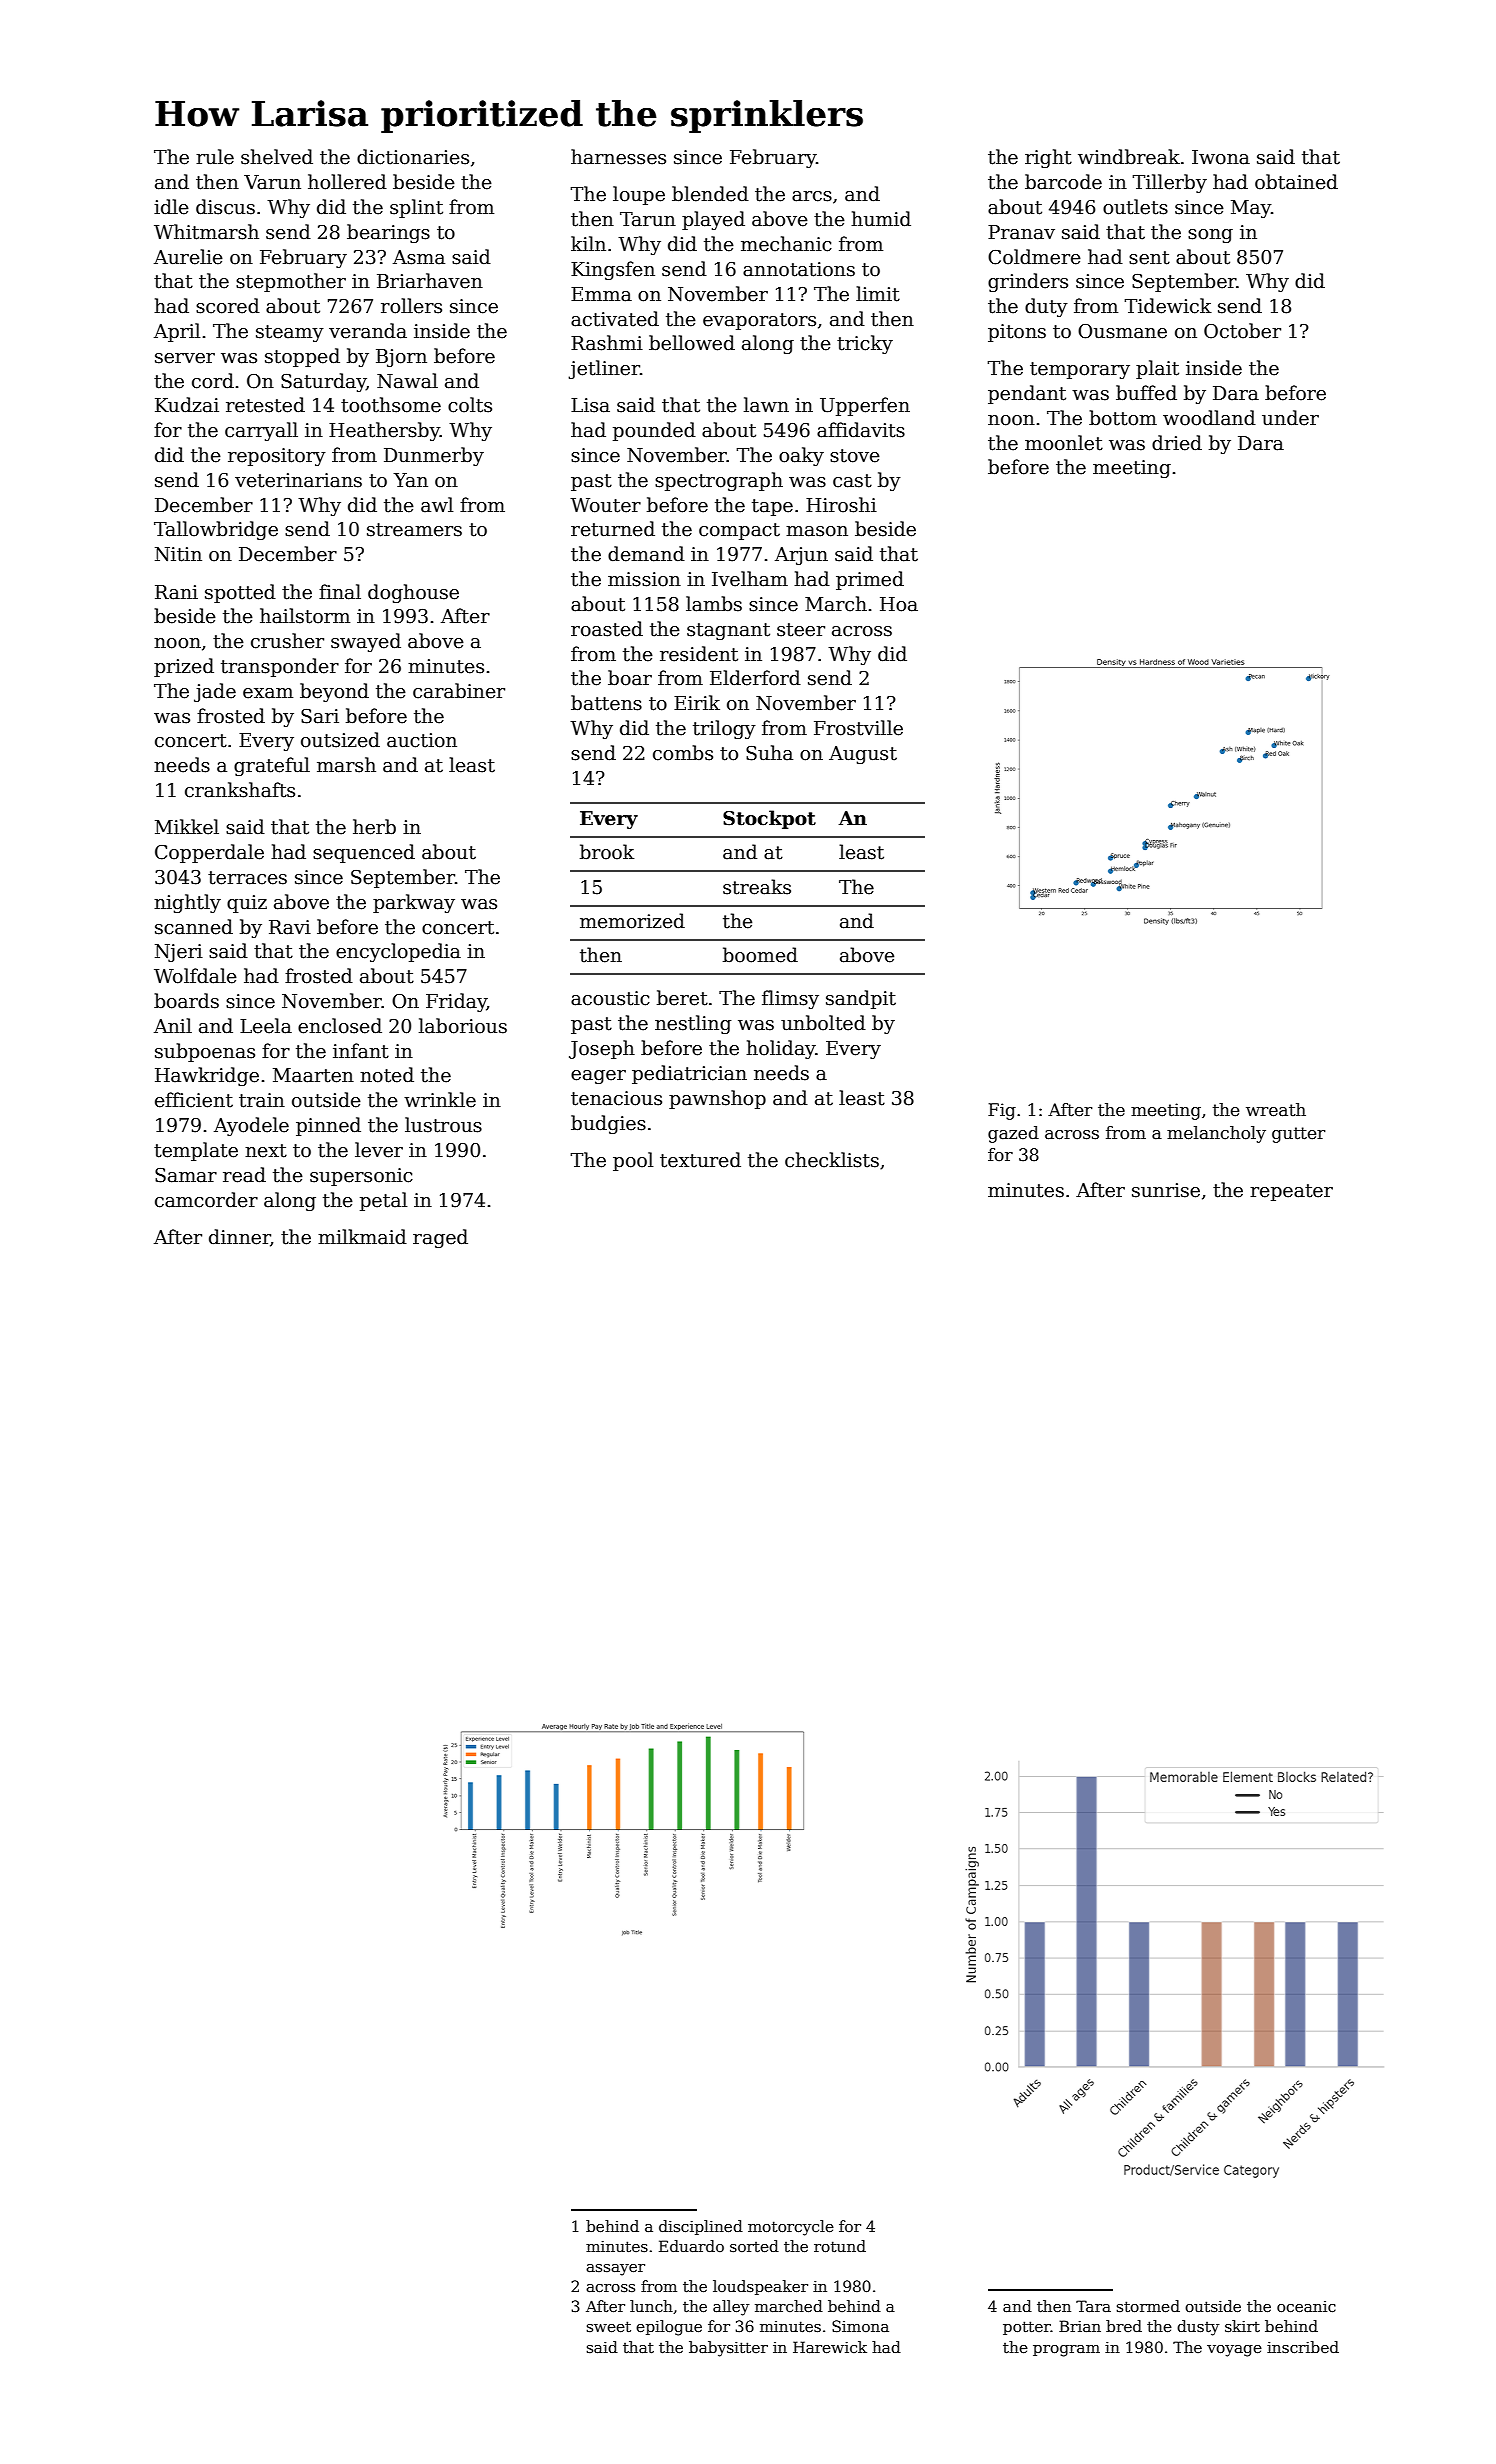  Describe the element at coordinates (700, 1160) in the screenshot. I see `textured` at that location.
